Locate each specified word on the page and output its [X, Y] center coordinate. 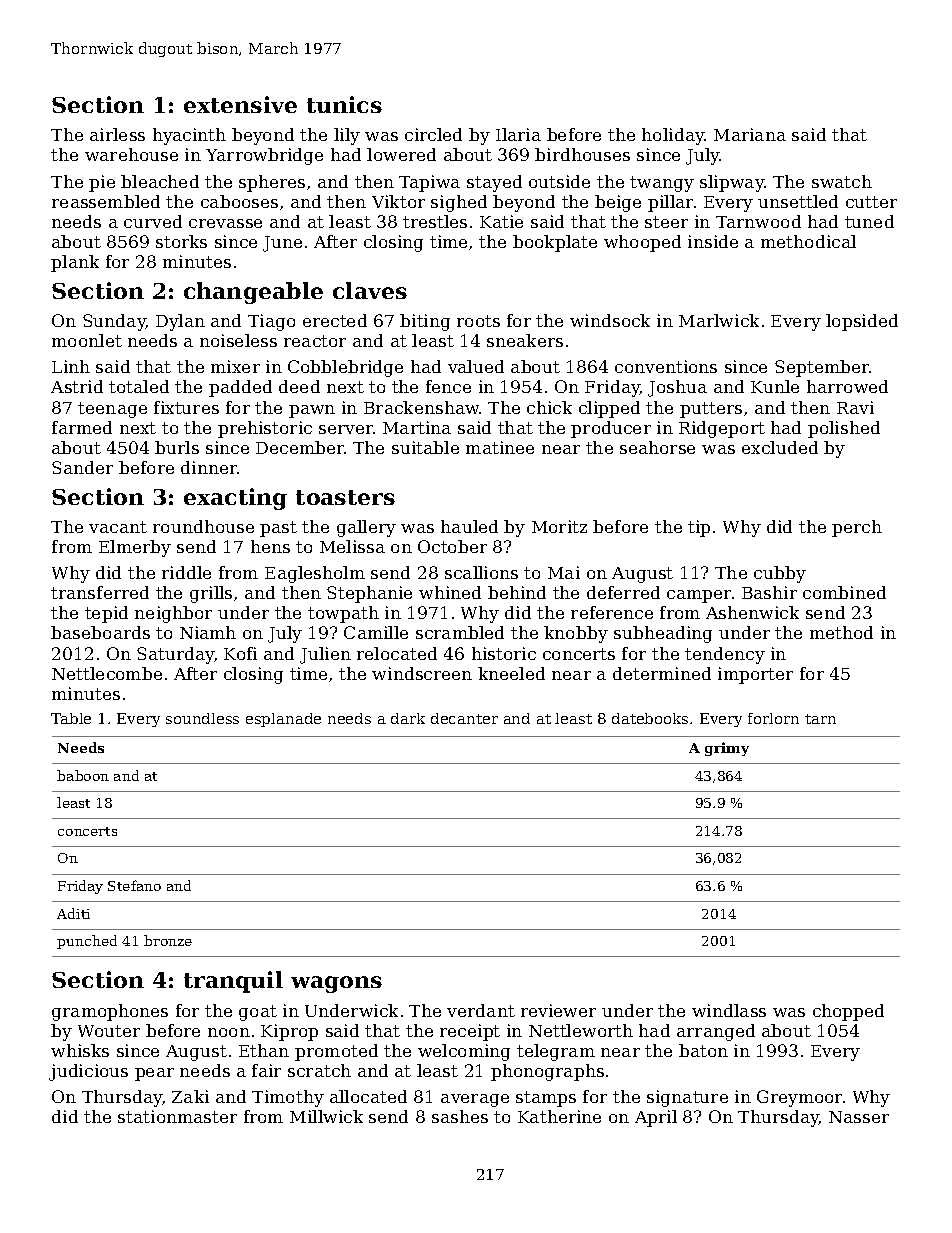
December [300, 447]
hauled [469, 526]
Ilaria [518, 134]
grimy [727, 749]
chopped [848, 1012]
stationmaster [177, 1116]
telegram [556, 1052]
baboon [83, 775]
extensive [240, 104]
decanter [464, 718]
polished [844, 429]
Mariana [750, 134]
